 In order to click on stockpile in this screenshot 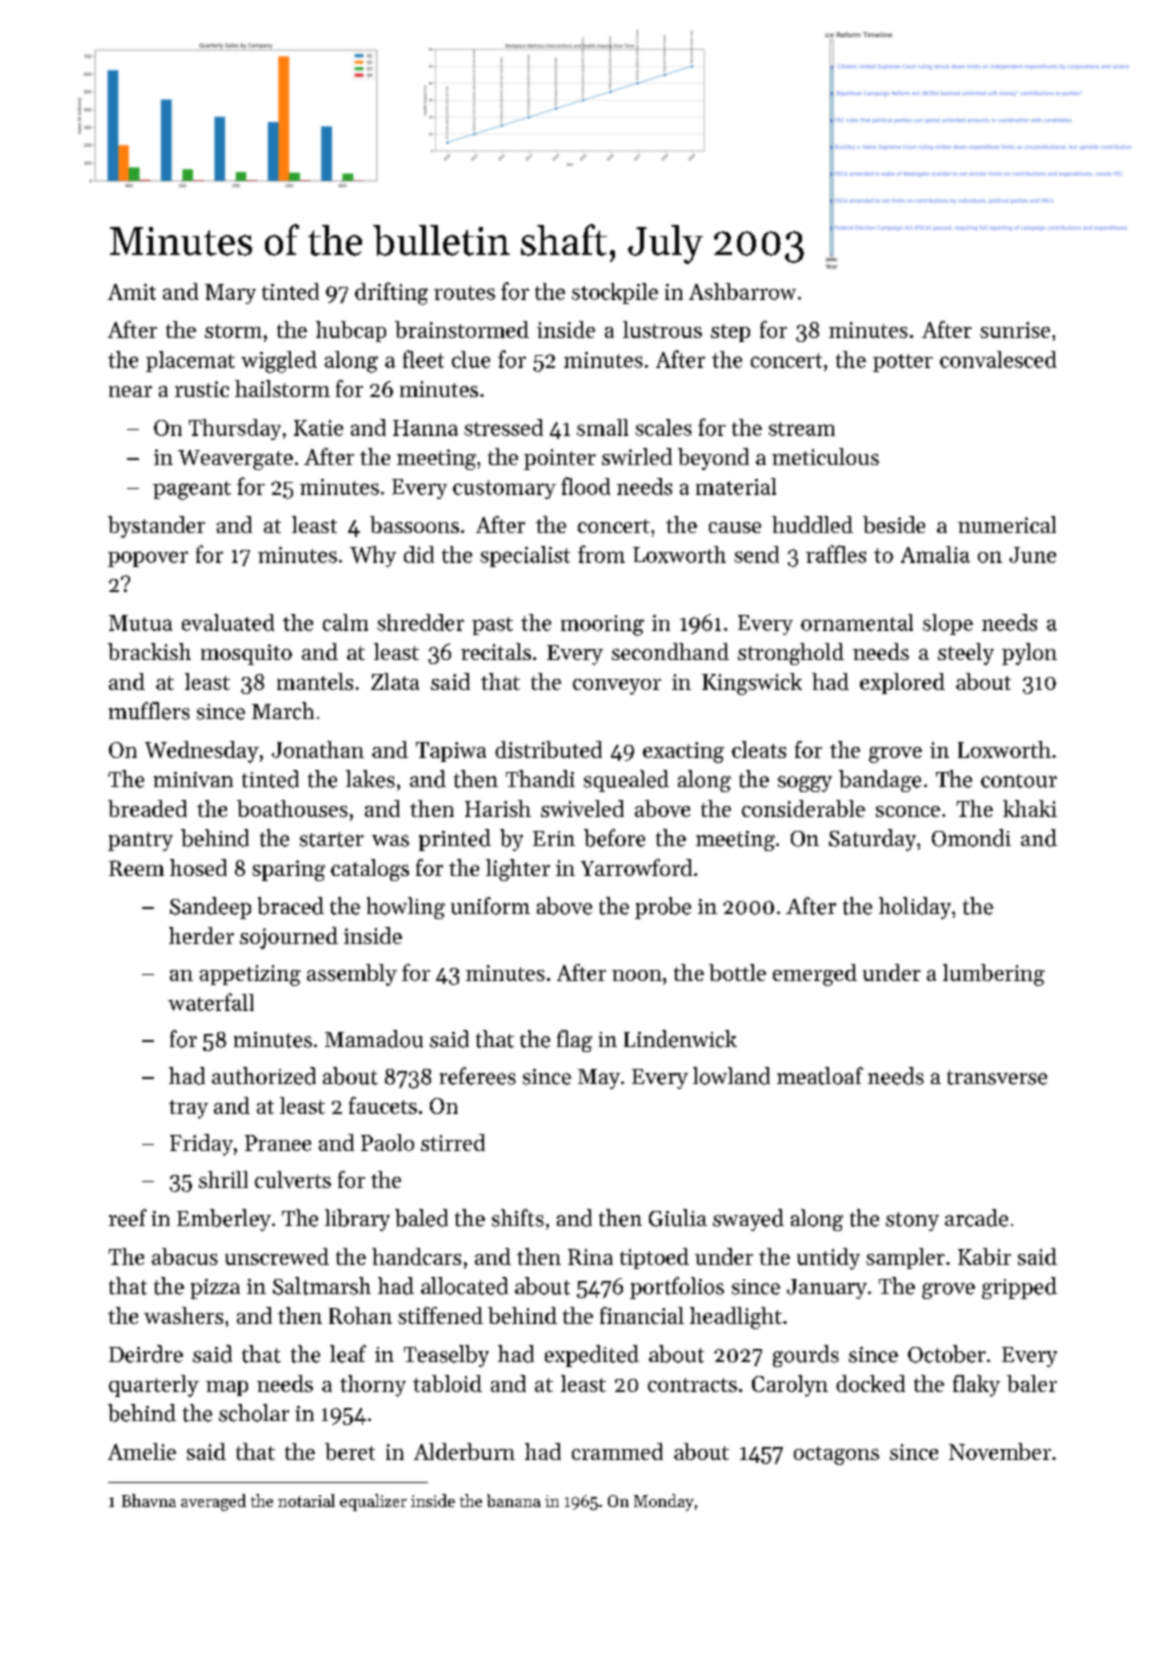, I will do `click(615, 293)`.
